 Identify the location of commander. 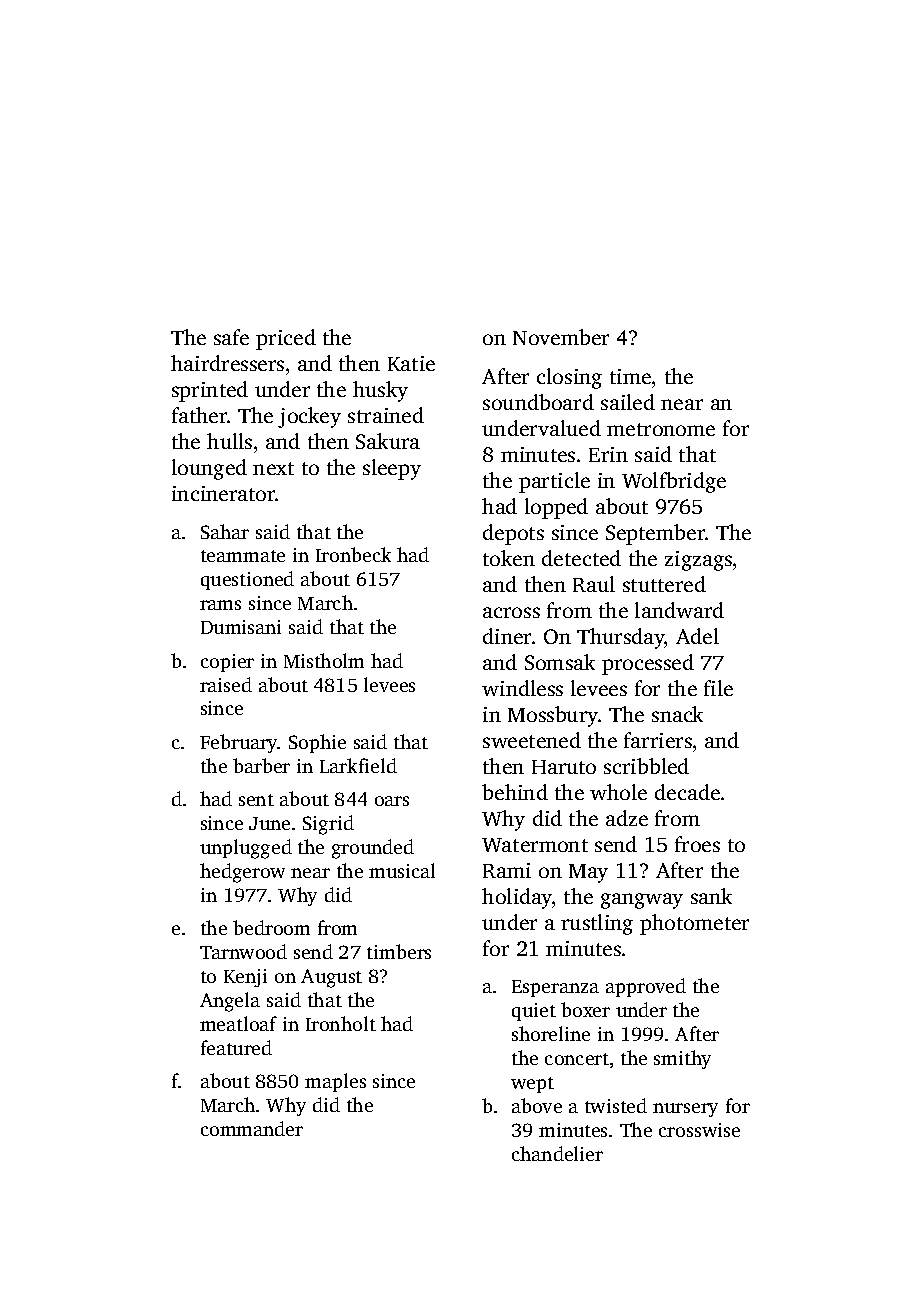
(252, 1128).
